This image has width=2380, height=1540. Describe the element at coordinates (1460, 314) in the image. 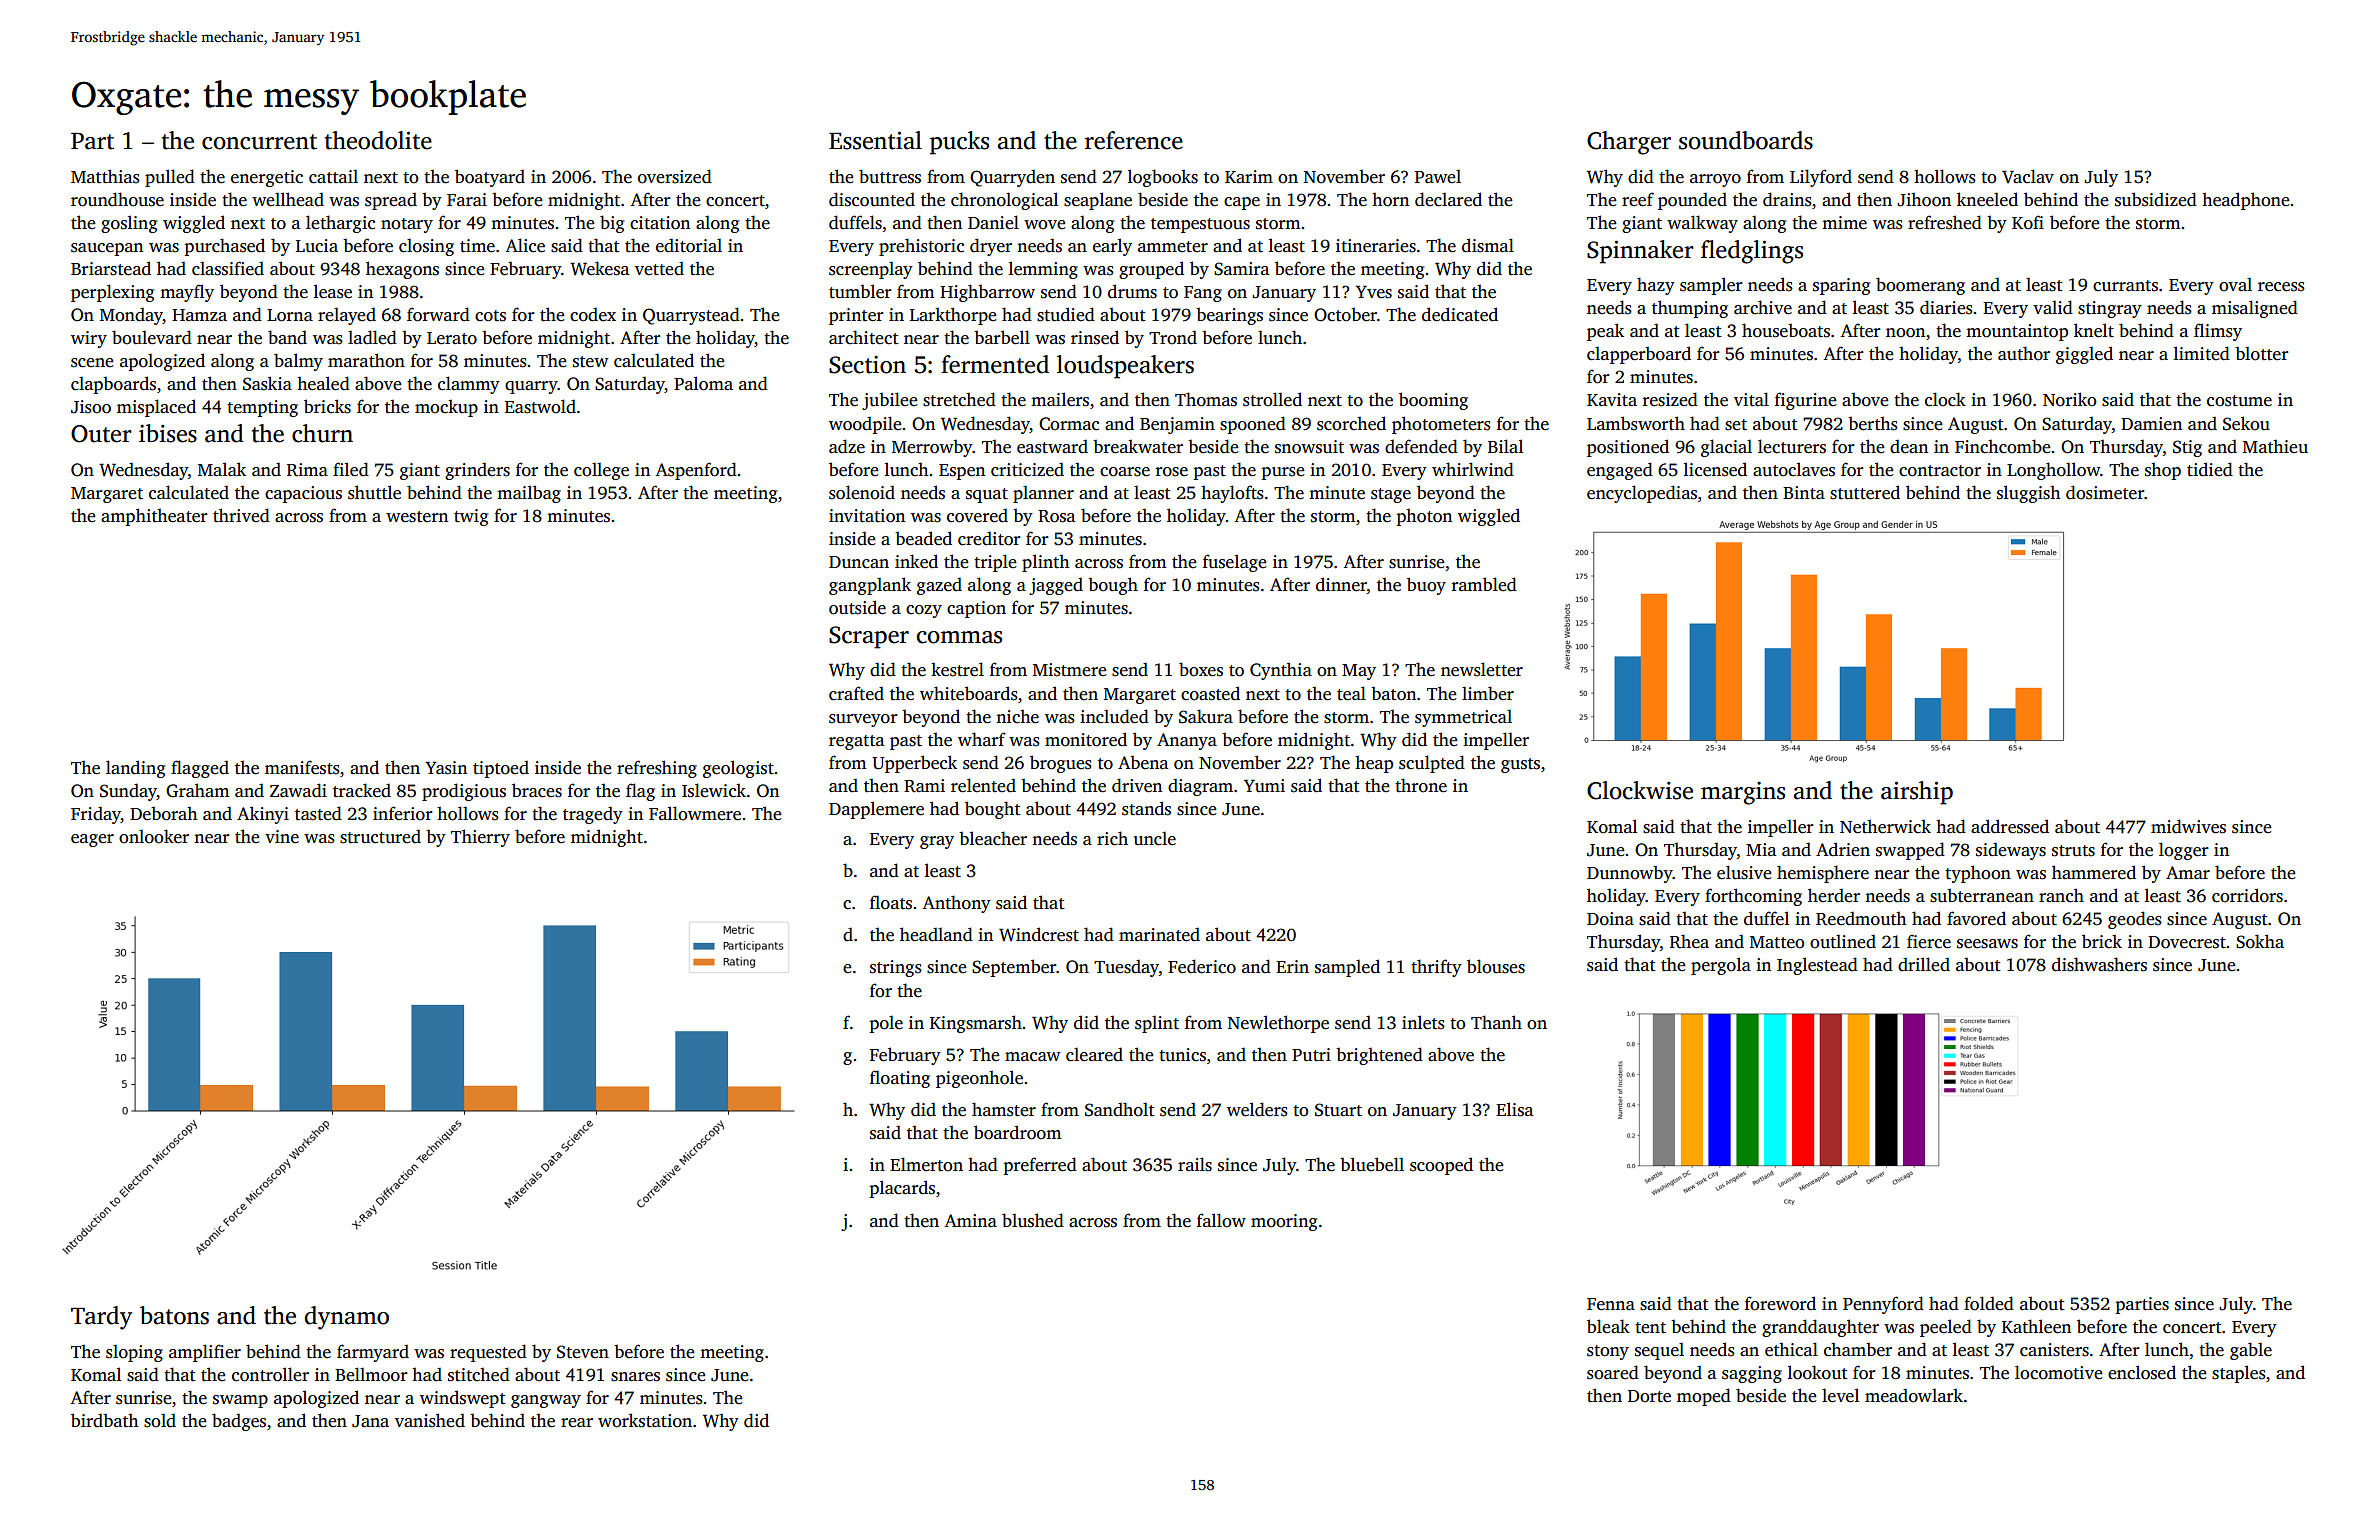

I see `dedicated` at that location.
